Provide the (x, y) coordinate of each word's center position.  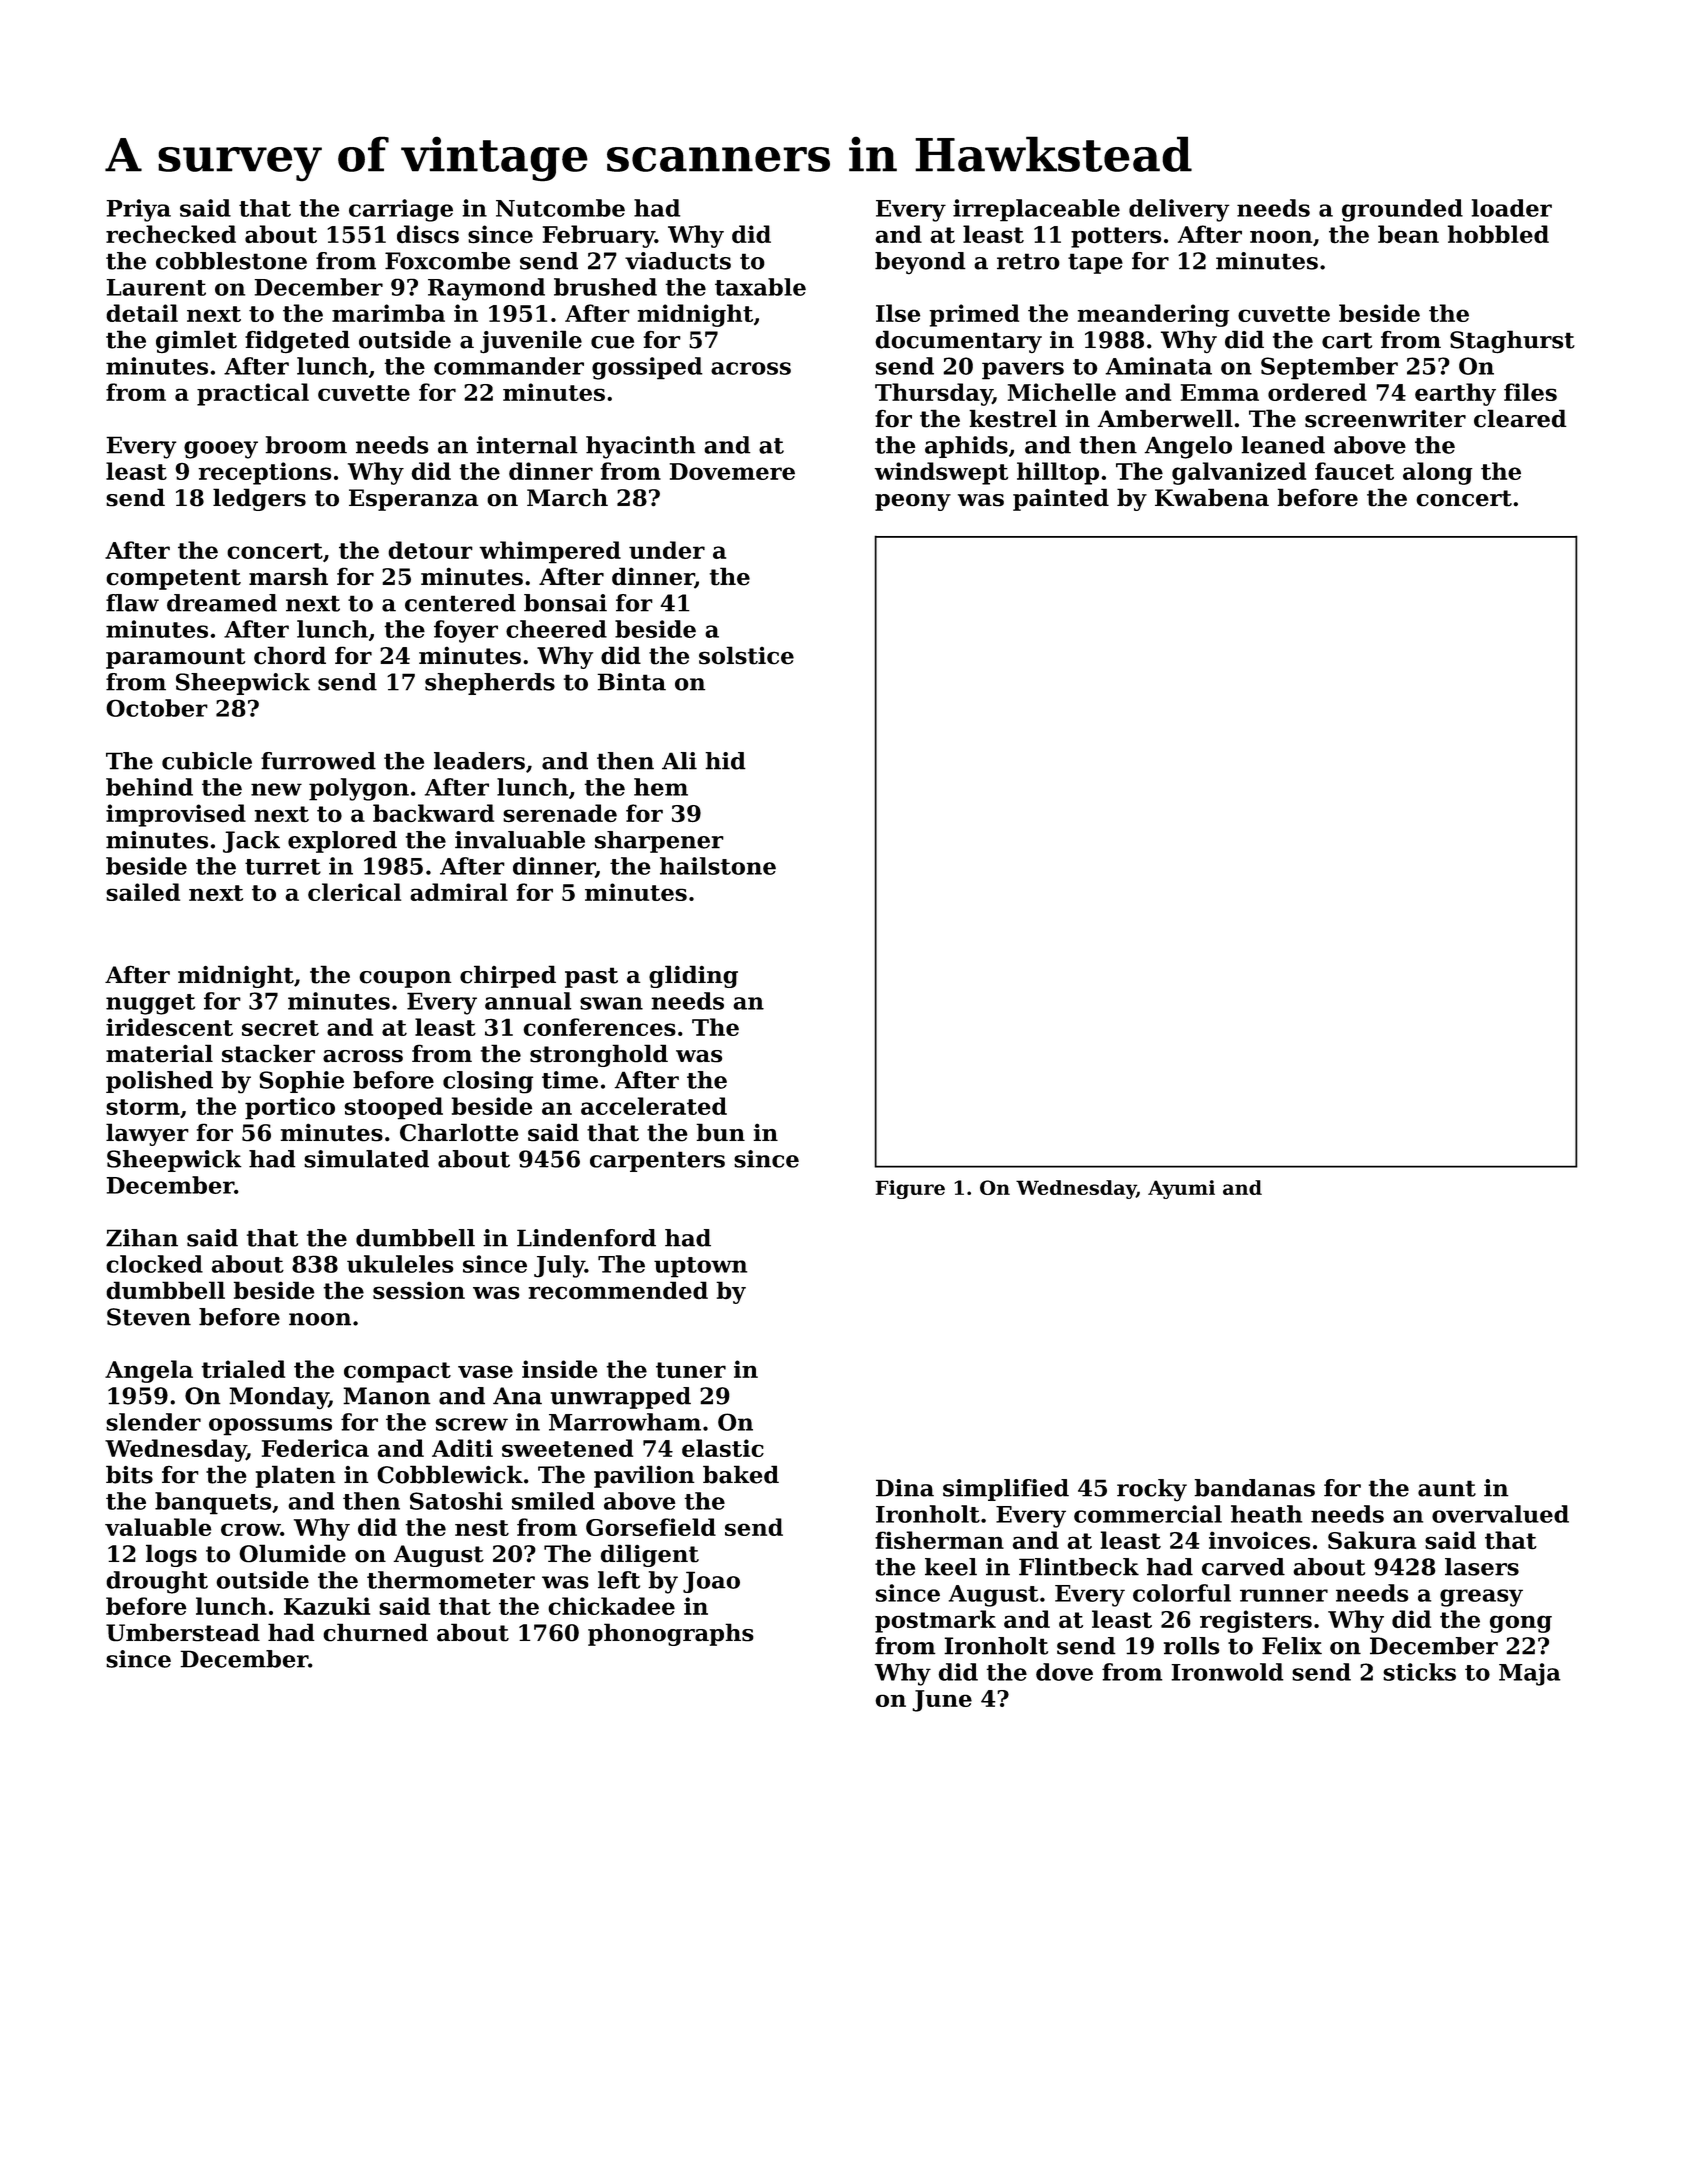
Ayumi (1181, 1189)
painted (1061, 499)
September (1329, 368)
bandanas (1254, 1488)
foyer (466, 631)
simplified (1006, 1490)
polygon (359, 789)
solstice (746, 655)
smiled (553, 1501)
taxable (760, 287)
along (1438, 473)
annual (528, 1001)
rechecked (171, 234)
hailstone (718, 866)
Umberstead (183, 1632)
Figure (910, 1189)
